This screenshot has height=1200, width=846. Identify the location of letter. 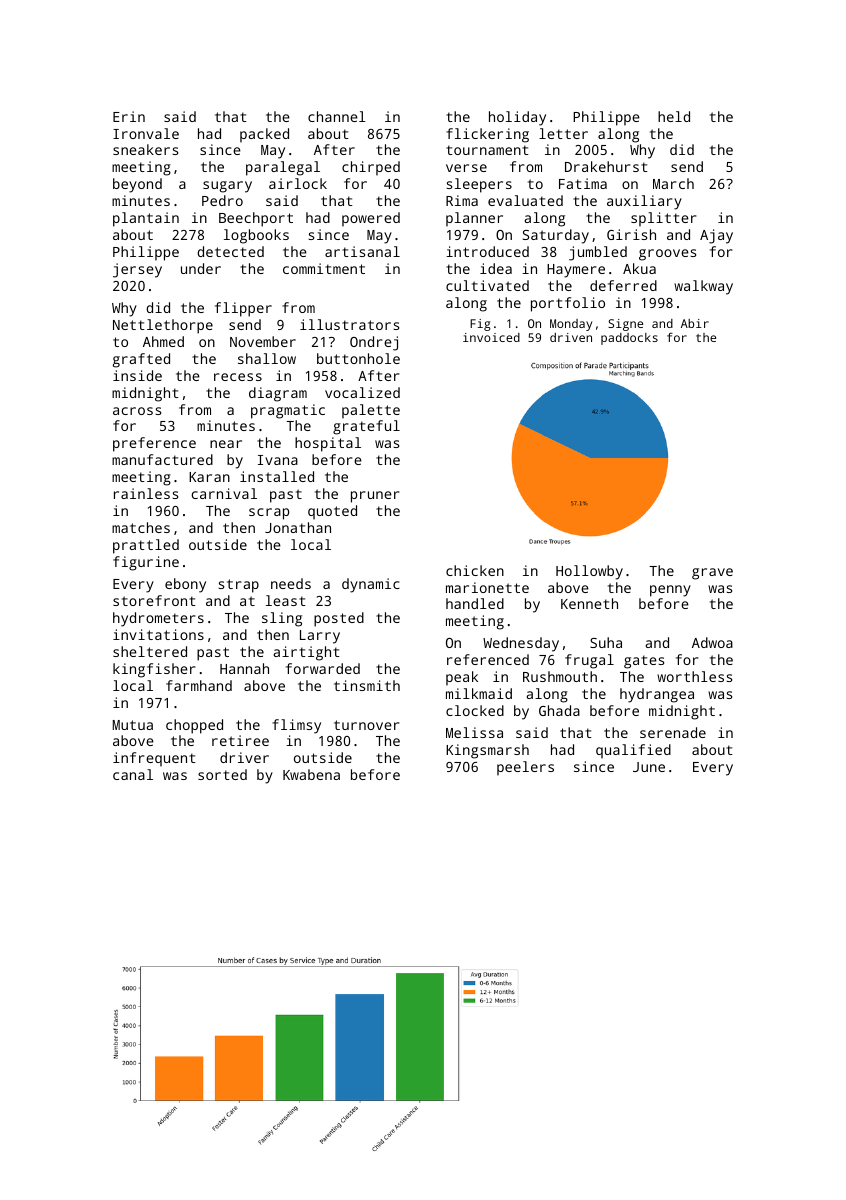
(563, 133).
